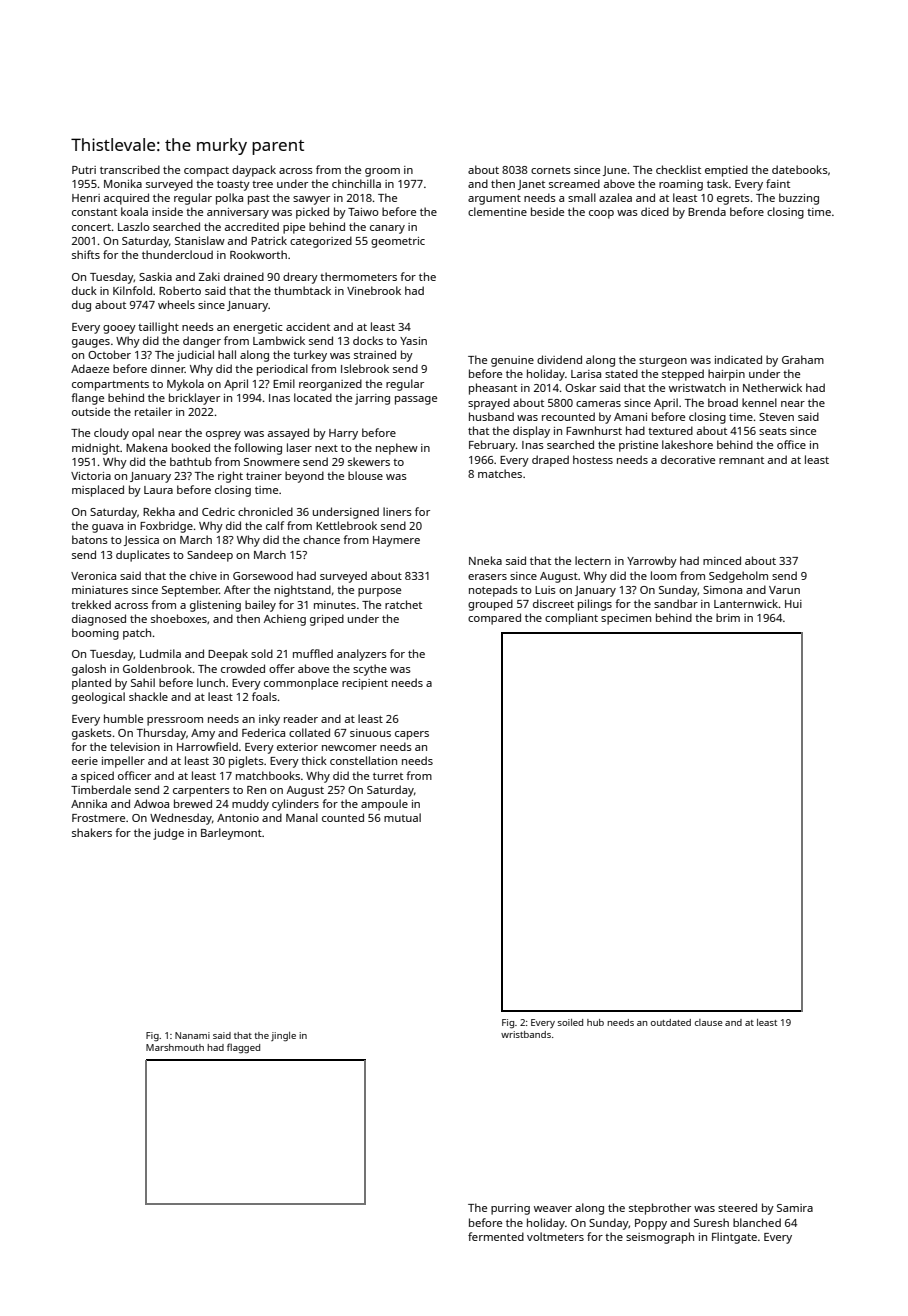  I want to click on wristbands, so click(526, 1034).
